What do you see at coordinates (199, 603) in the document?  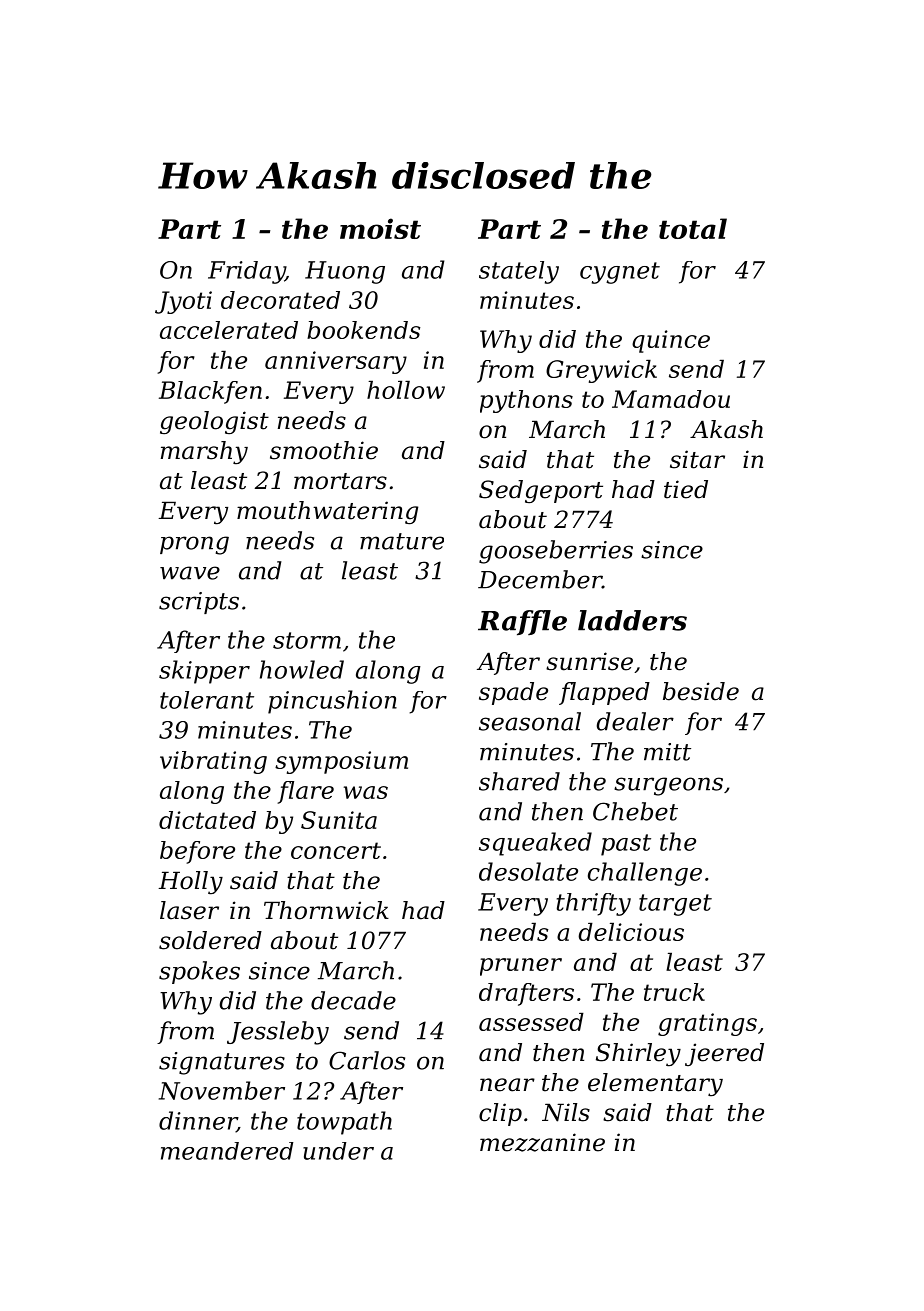 I see `scripts` at bounding box center [199, 603].
